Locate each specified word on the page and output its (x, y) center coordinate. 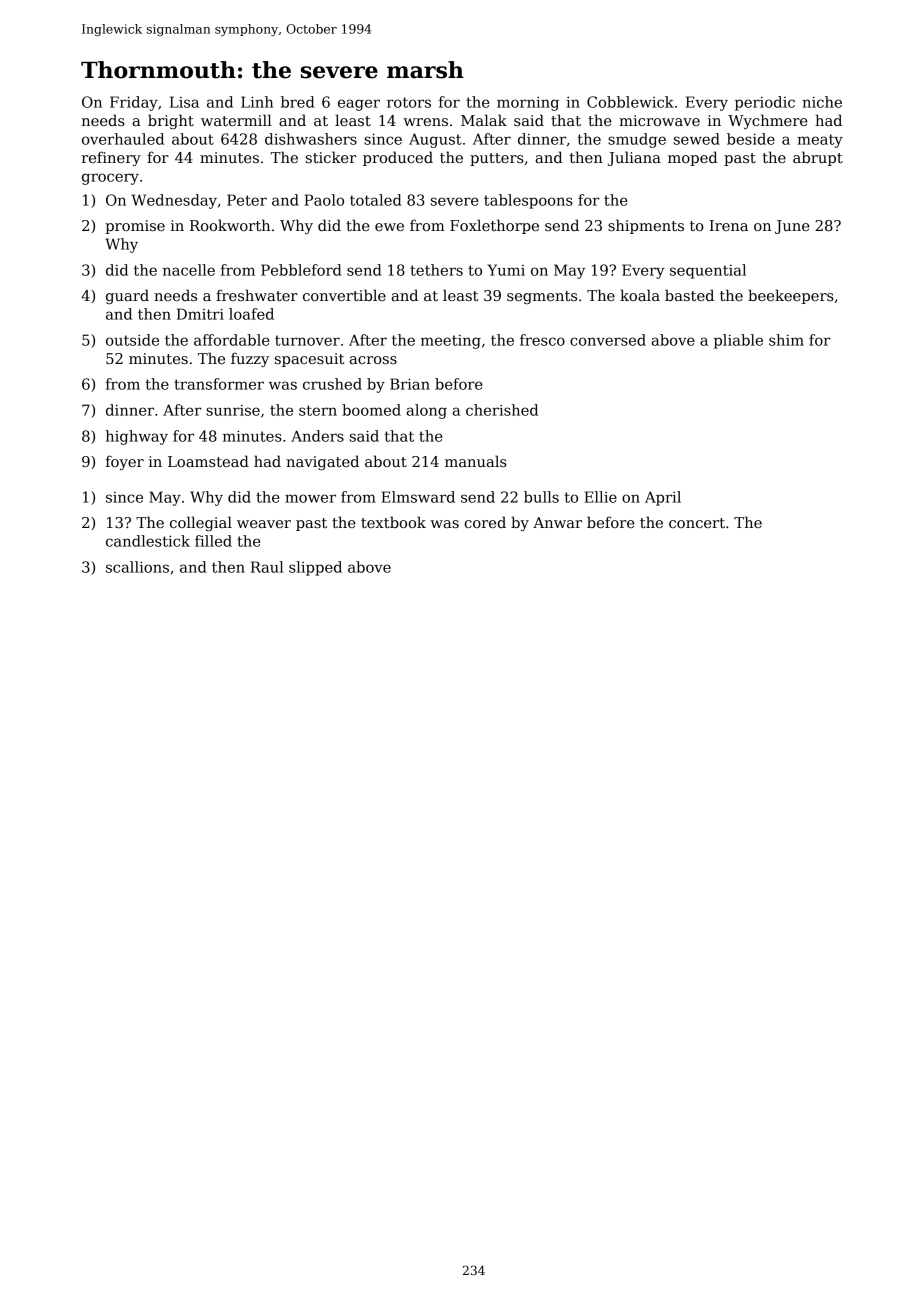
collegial (201, 523)
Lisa (184, 102)
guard (127, 296)
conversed (608, 340)
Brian (410, 384)
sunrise (233, 410)
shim (786, 340)
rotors (409, 102)
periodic (765, 103)
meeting (451, 342)
